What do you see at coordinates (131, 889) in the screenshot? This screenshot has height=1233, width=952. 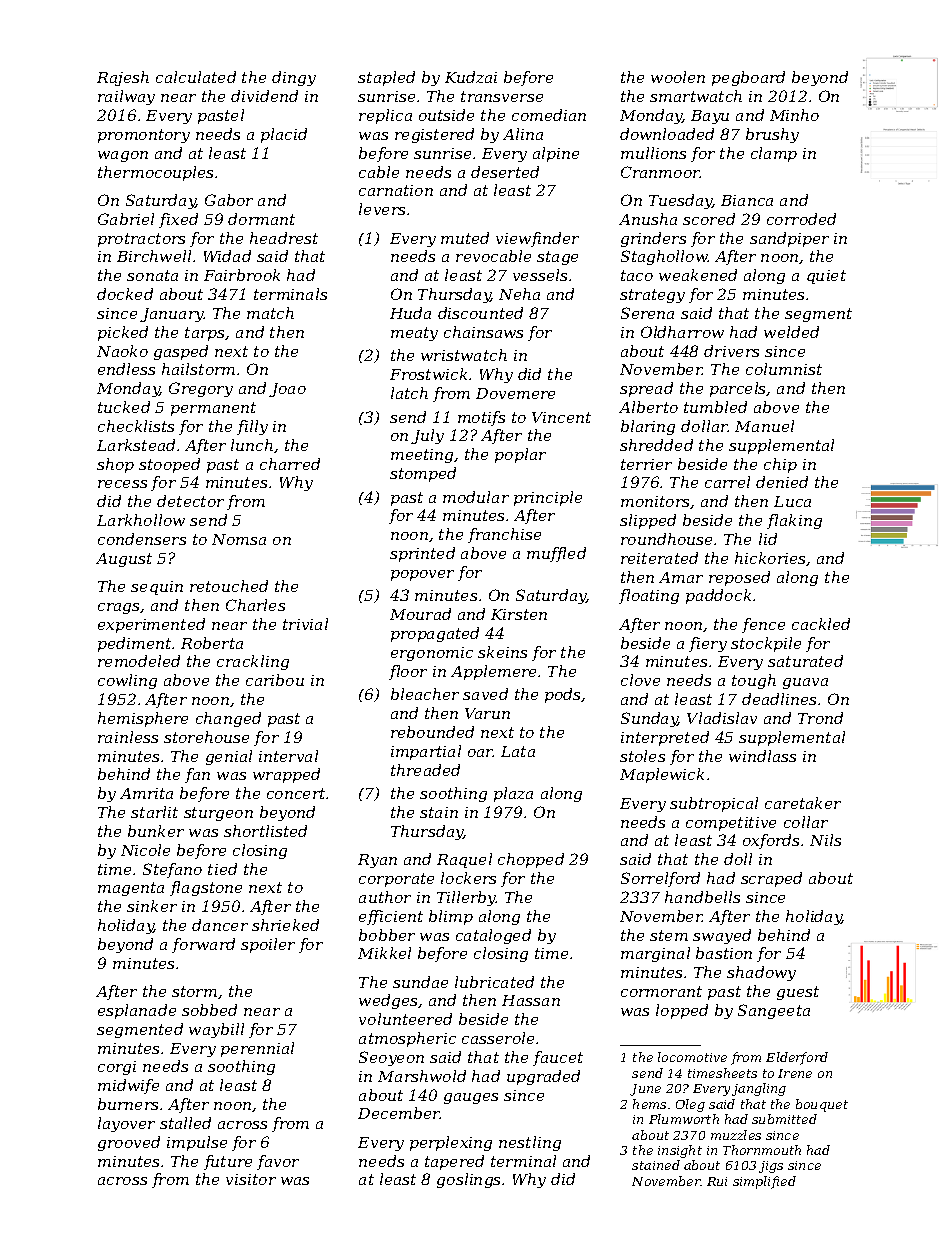 I see `magenta` at bounding box center [131, 889].
